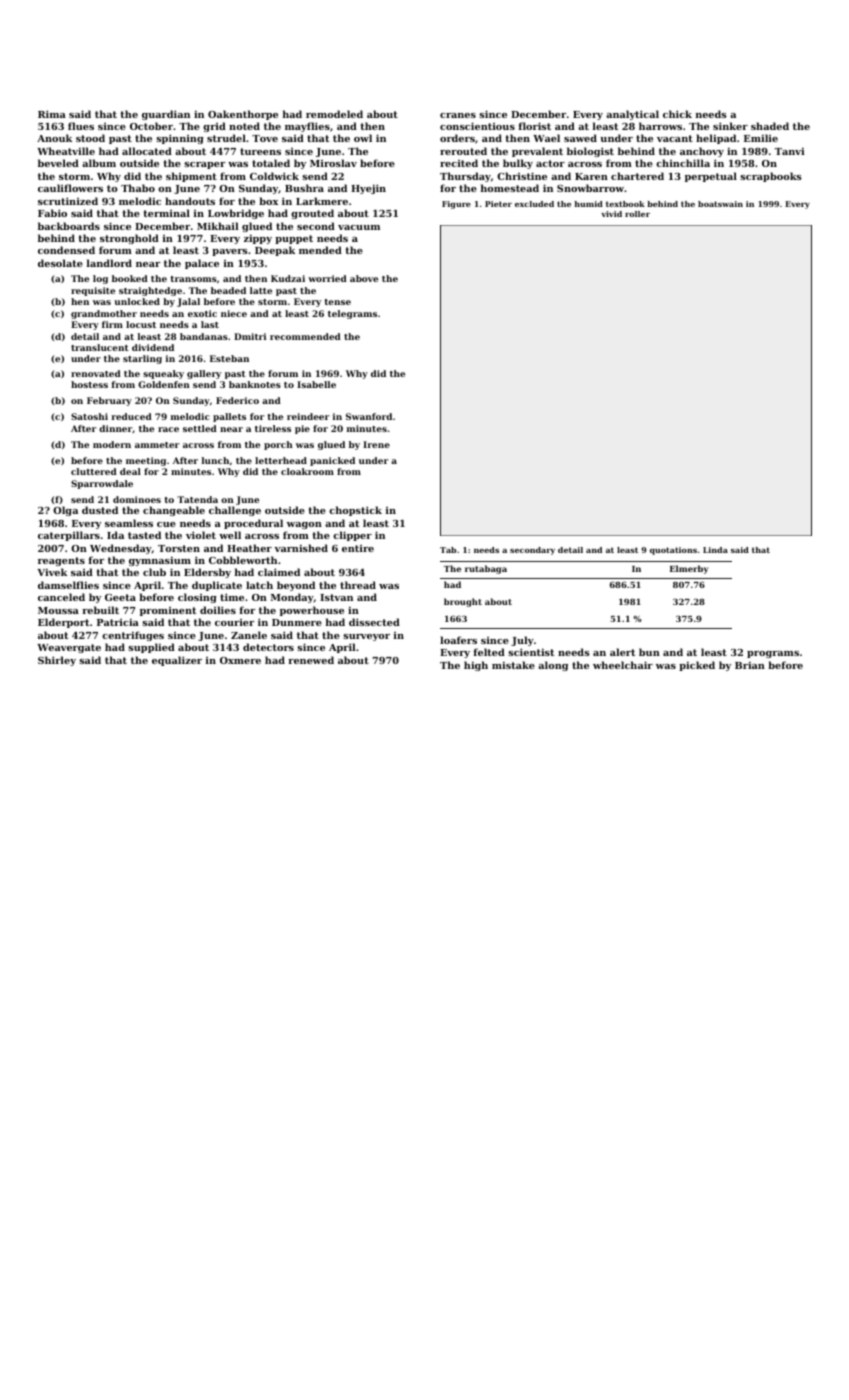 The height and width of the screenshot is (1400, 849). Describe the element at coordinates (52, 572) in the screenshot. I see `Vivek` at that location.
